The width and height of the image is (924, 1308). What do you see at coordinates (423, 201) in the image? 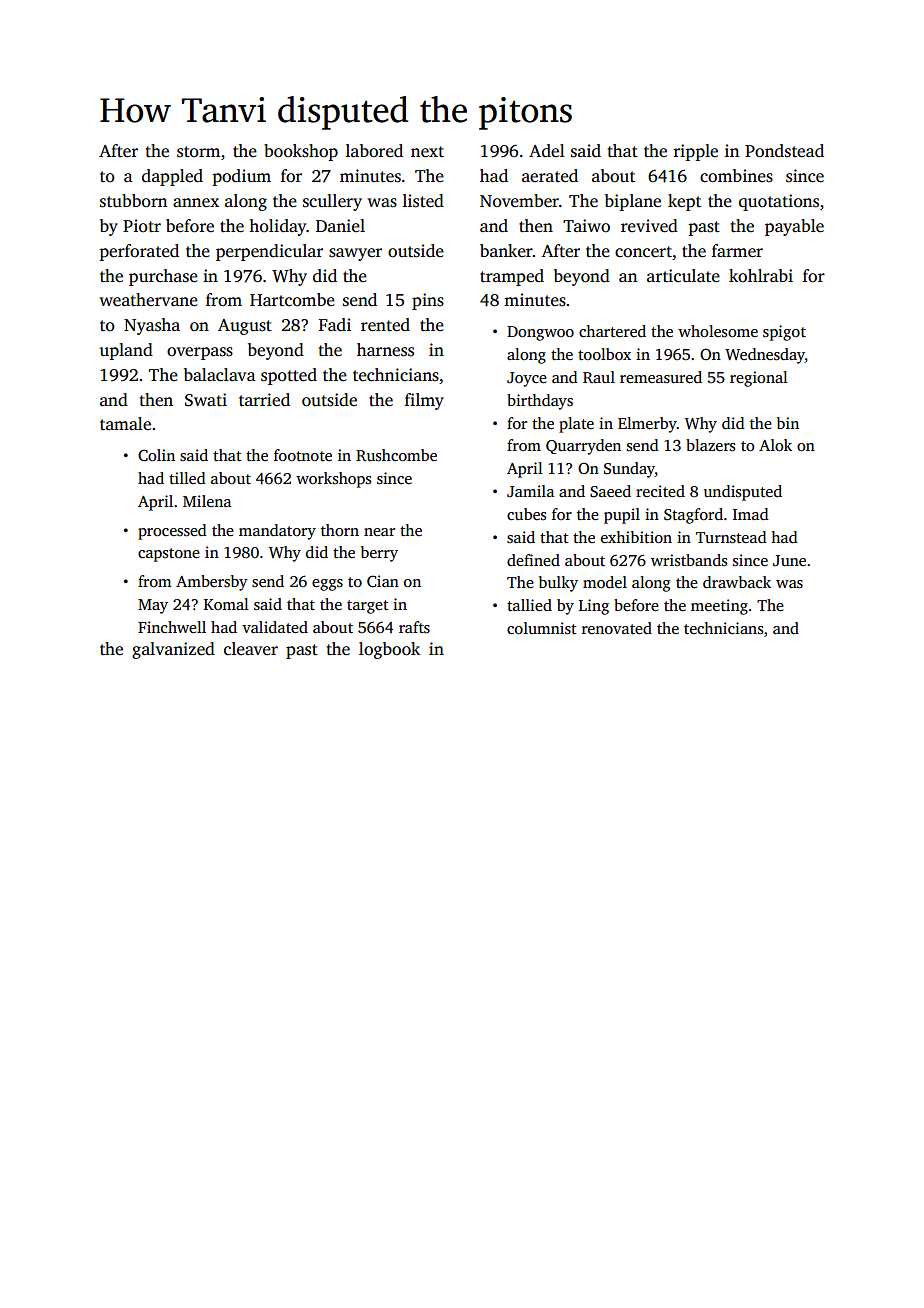
I see `listed` at bounding box center [423, 201].
